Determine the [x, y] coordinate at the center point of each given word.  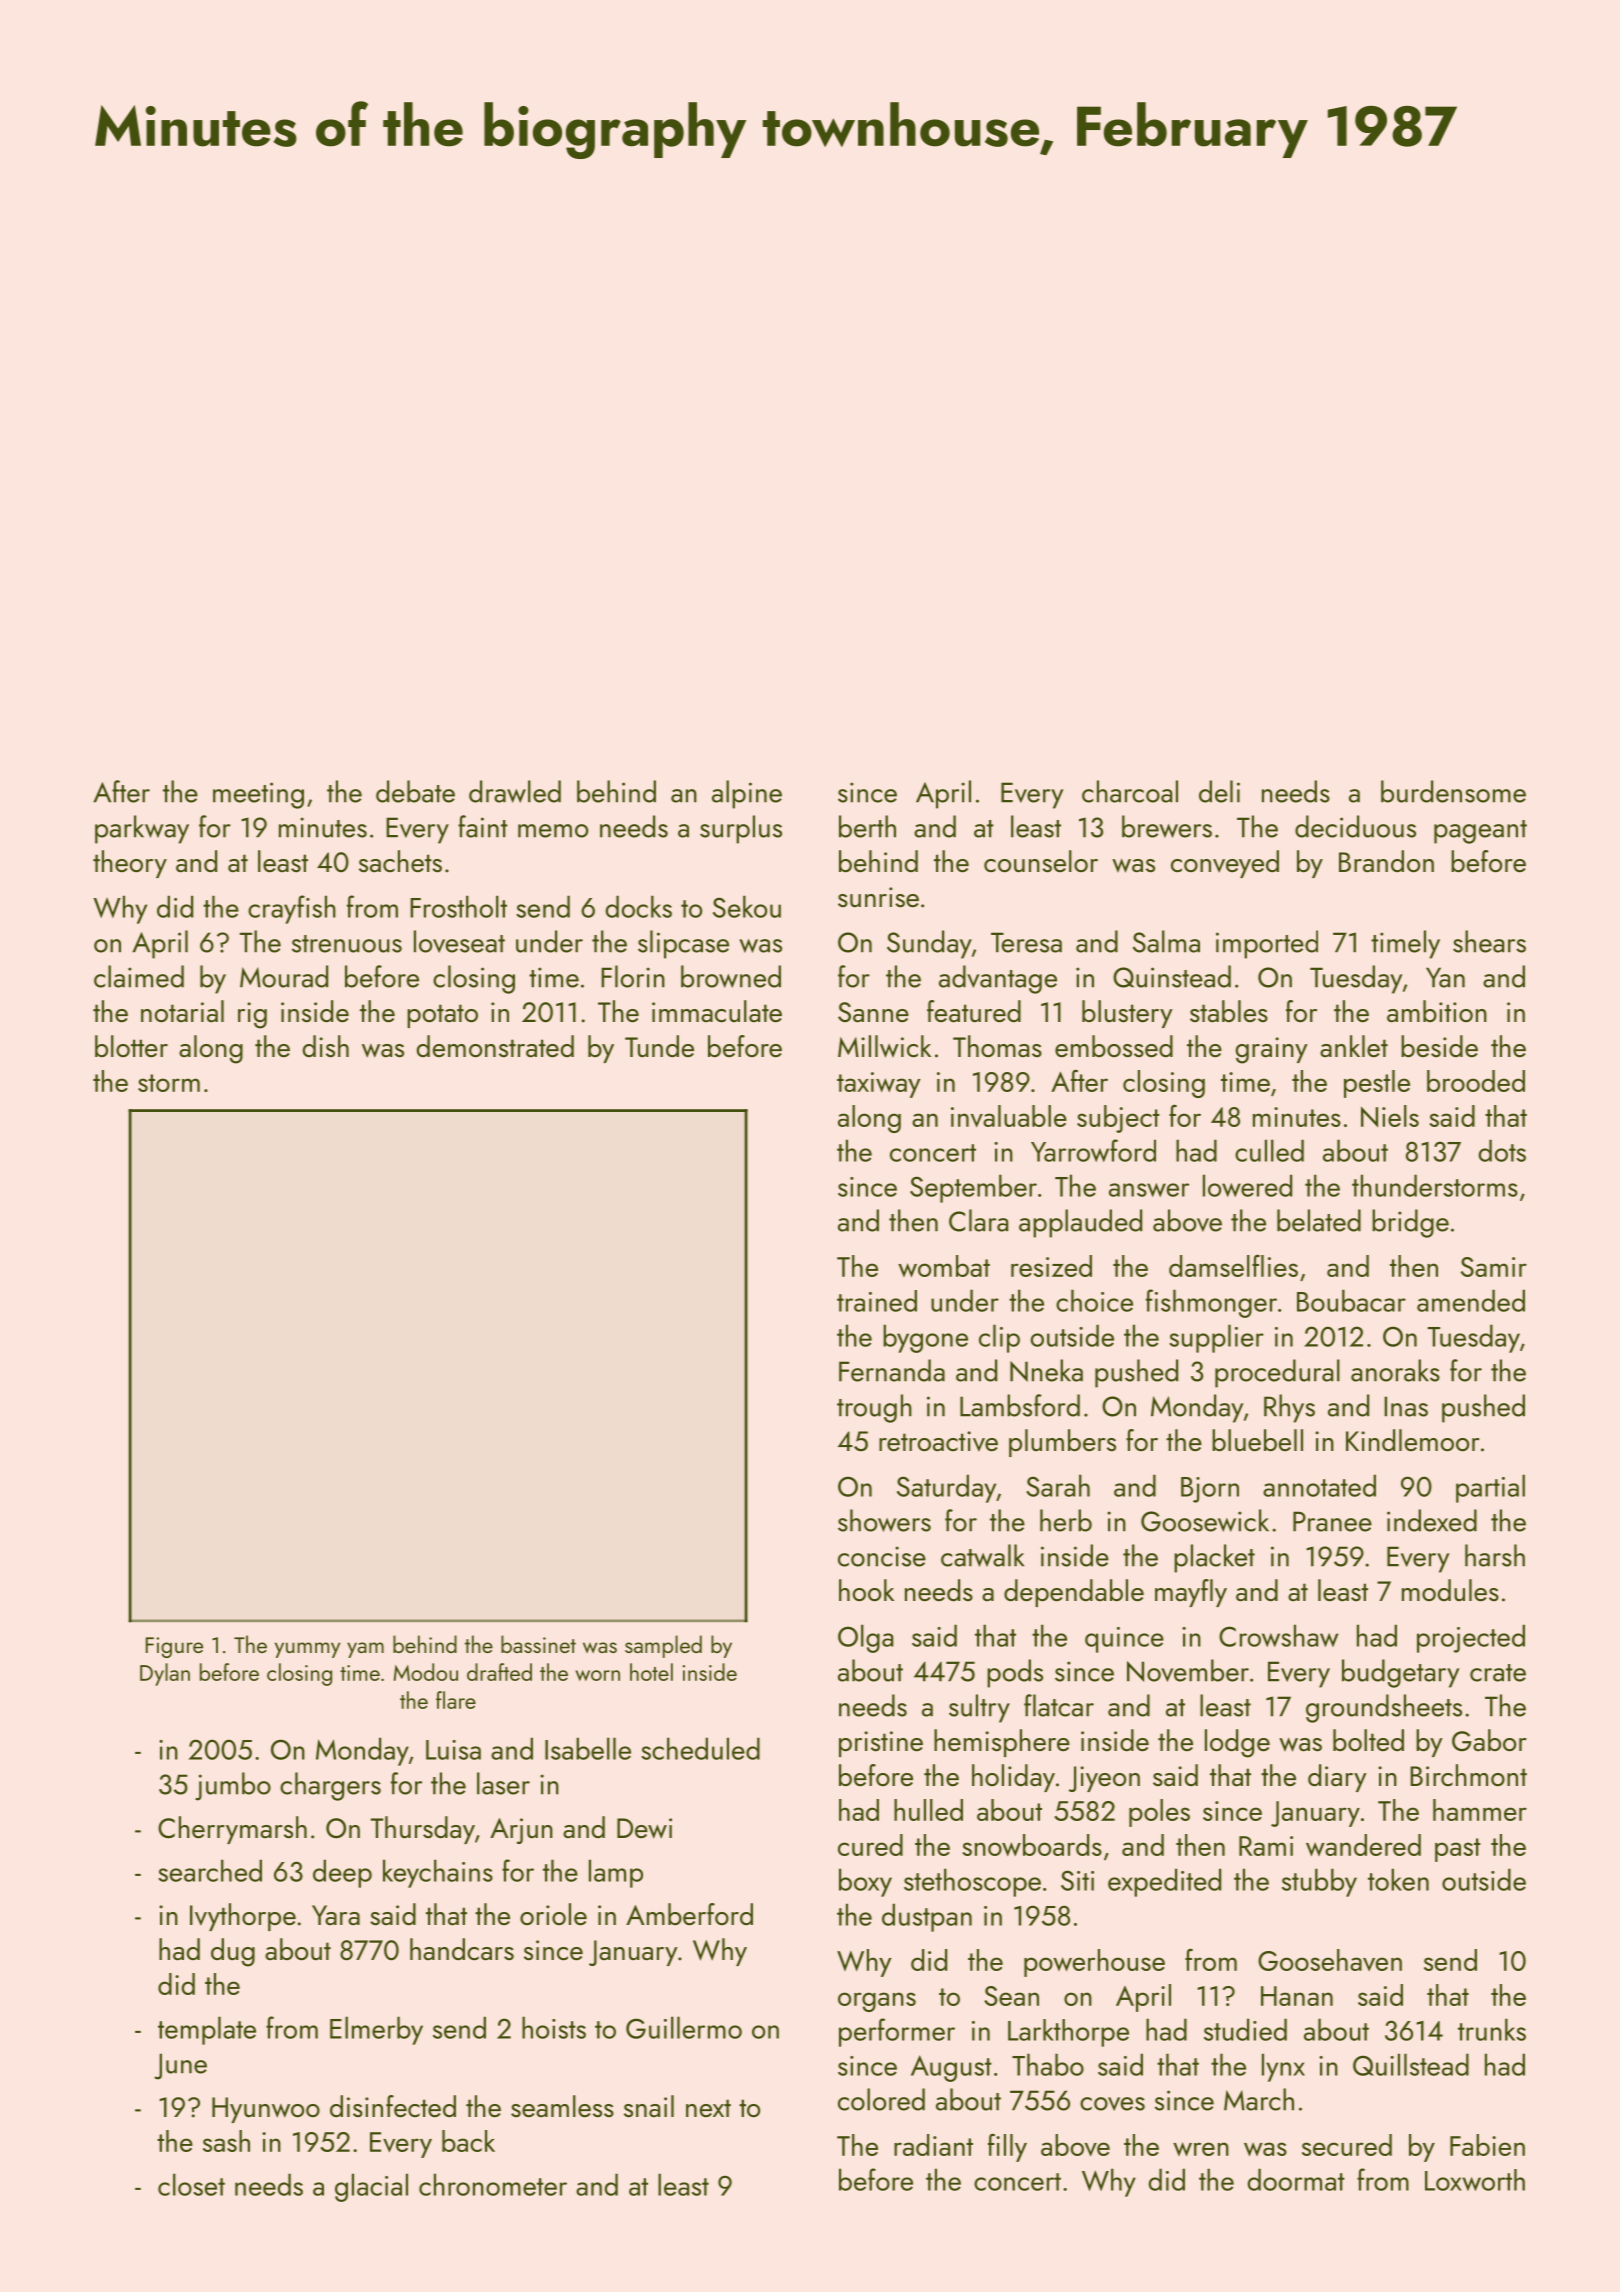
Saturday [947, 1488]
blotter [131, 1046]
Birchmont [1468, 1775]
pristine [881, 1744]
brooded [1476, 1081]
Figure [174, 1647]
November [1188, 1670]
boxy [865, 1882]
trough [874, 1408]
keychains [438, 1873]
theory [130, 864]
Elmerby [376, 2030]
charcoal [1130, 791]
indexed [1432, 1520]
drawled [515, 791]
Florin [633, 976]
